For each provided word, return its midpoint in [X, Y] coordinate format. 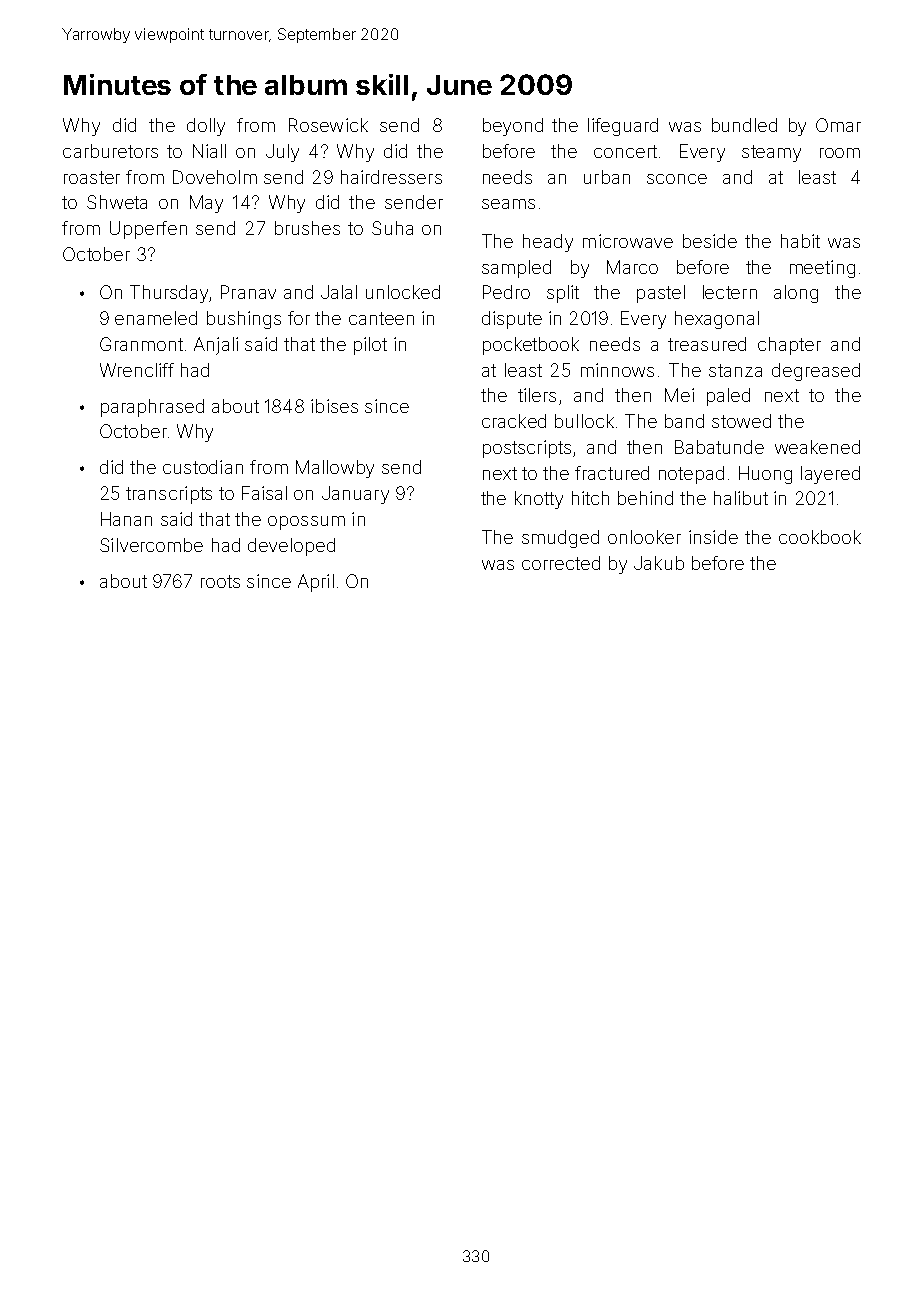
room [840, 153]
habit [800, 241]
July [282, 153]
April [316, 583]
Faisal [264, 493]
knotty [539, 500]
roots [220, 581]
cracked [514, 421]
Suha [392, 228]
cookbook [820, 537]
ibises [334, 406]
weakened [817, 447]
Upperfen [148, 230]
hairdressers [391, 177]
